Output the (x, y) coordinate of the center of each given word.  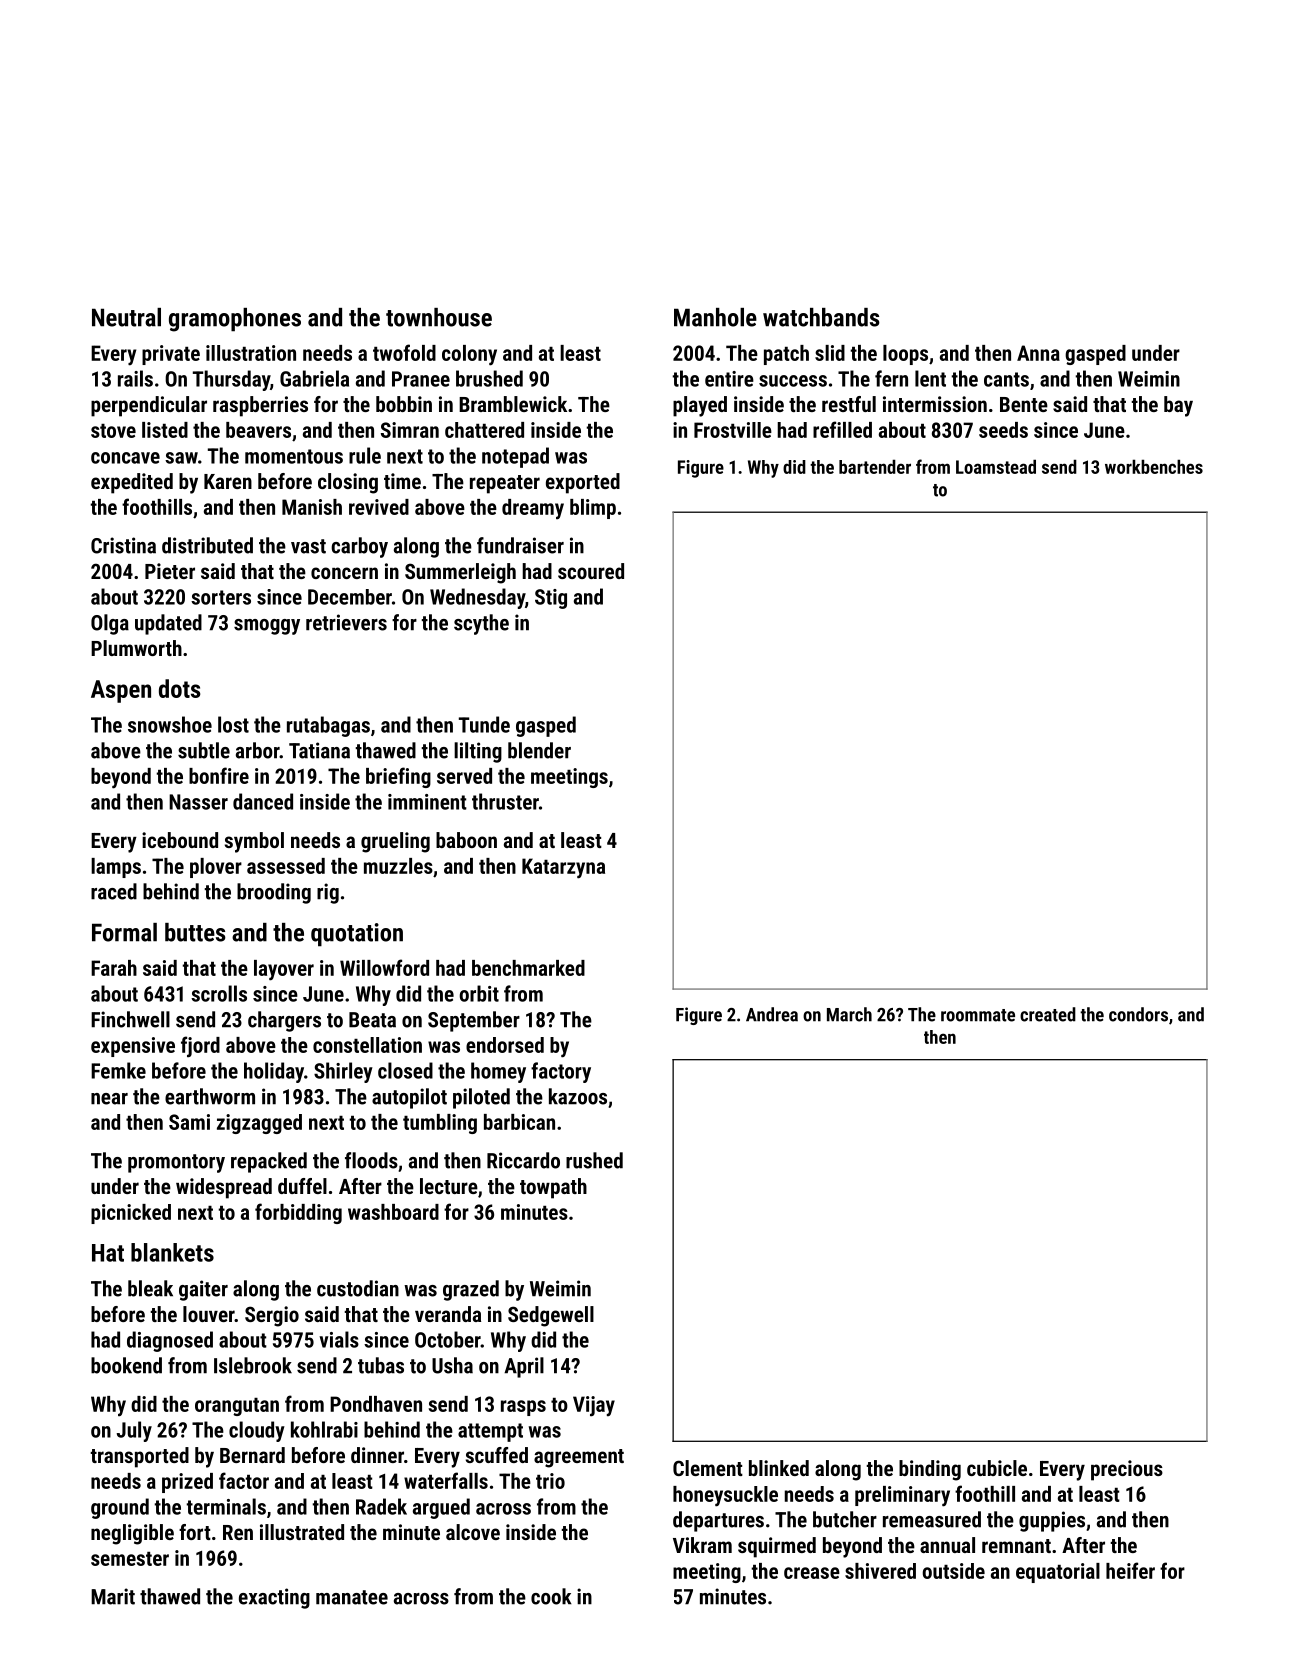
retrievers (346, 622)
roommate (978, 1015)
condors (1138, 1014)
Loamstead (996, 466)
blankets (172, 1252)
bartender (875, 466)
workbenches (1154, 466)
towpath (553, 1188)
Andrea (772, 1014)
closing (348, 483)
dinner (377, 1455)
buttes (195, 932)
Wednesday (477, 598)
